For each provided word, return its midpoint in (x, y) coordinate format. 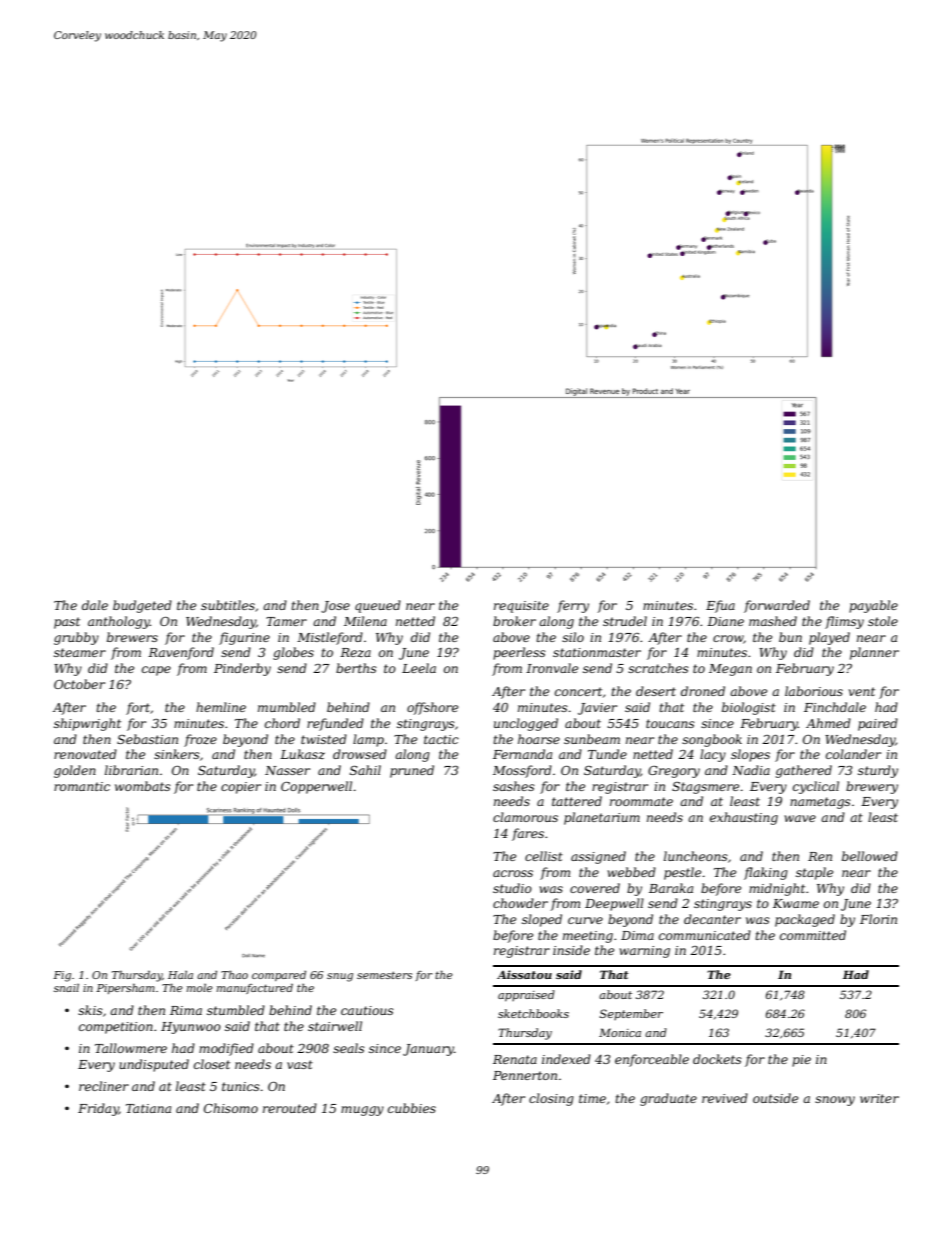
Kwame (796, 903)
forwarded (777, 606)
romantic (82, 786)
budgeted (142, 606)
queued (378, 606)
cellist (544, 856)
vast (300, 1064)
